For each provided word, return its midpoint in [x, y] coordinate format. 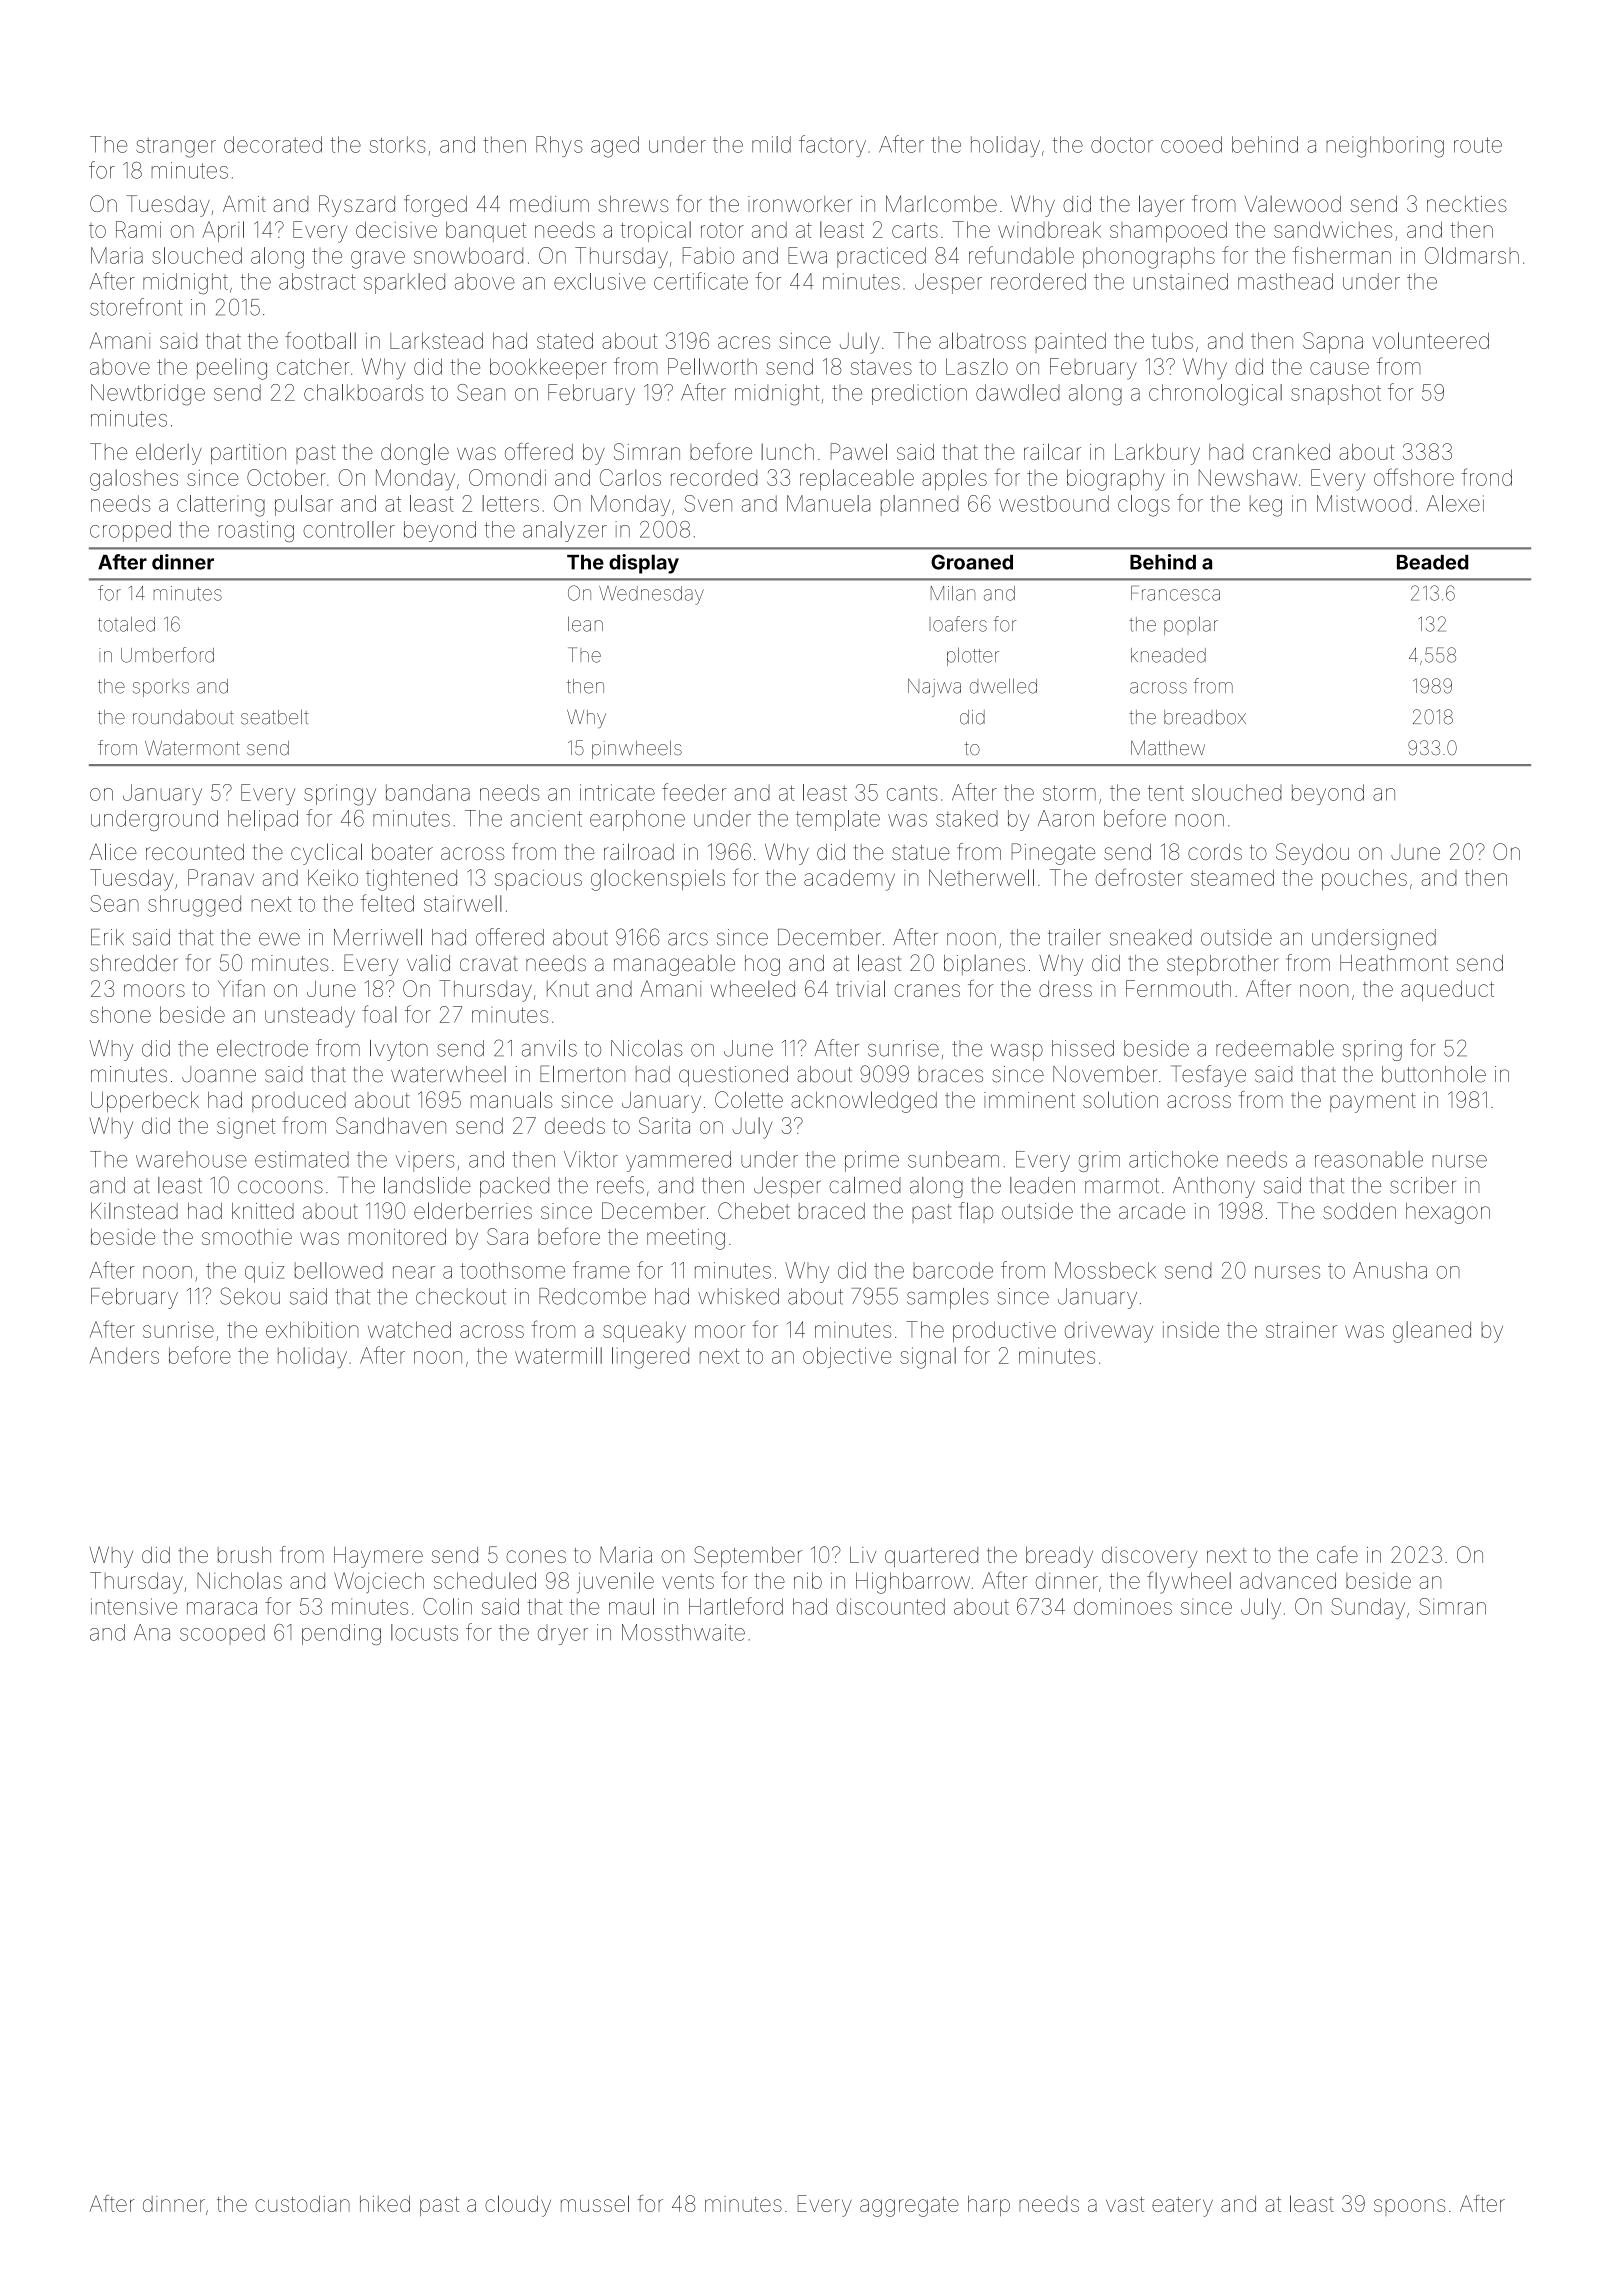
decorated [273, 144]
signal [928, 1358]
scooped [222, 1634]
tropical [656, 231]
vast [1125, 2204]
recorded [714, 478]
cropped [130, 531]
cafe [1337, 1554]
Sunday [1368, 1608]
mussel [595, 2203]
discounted [890, 1606]
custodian [302, 2203]
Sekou [250, 1296]
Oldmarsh [1472, 255]
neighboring [1385, 147]
